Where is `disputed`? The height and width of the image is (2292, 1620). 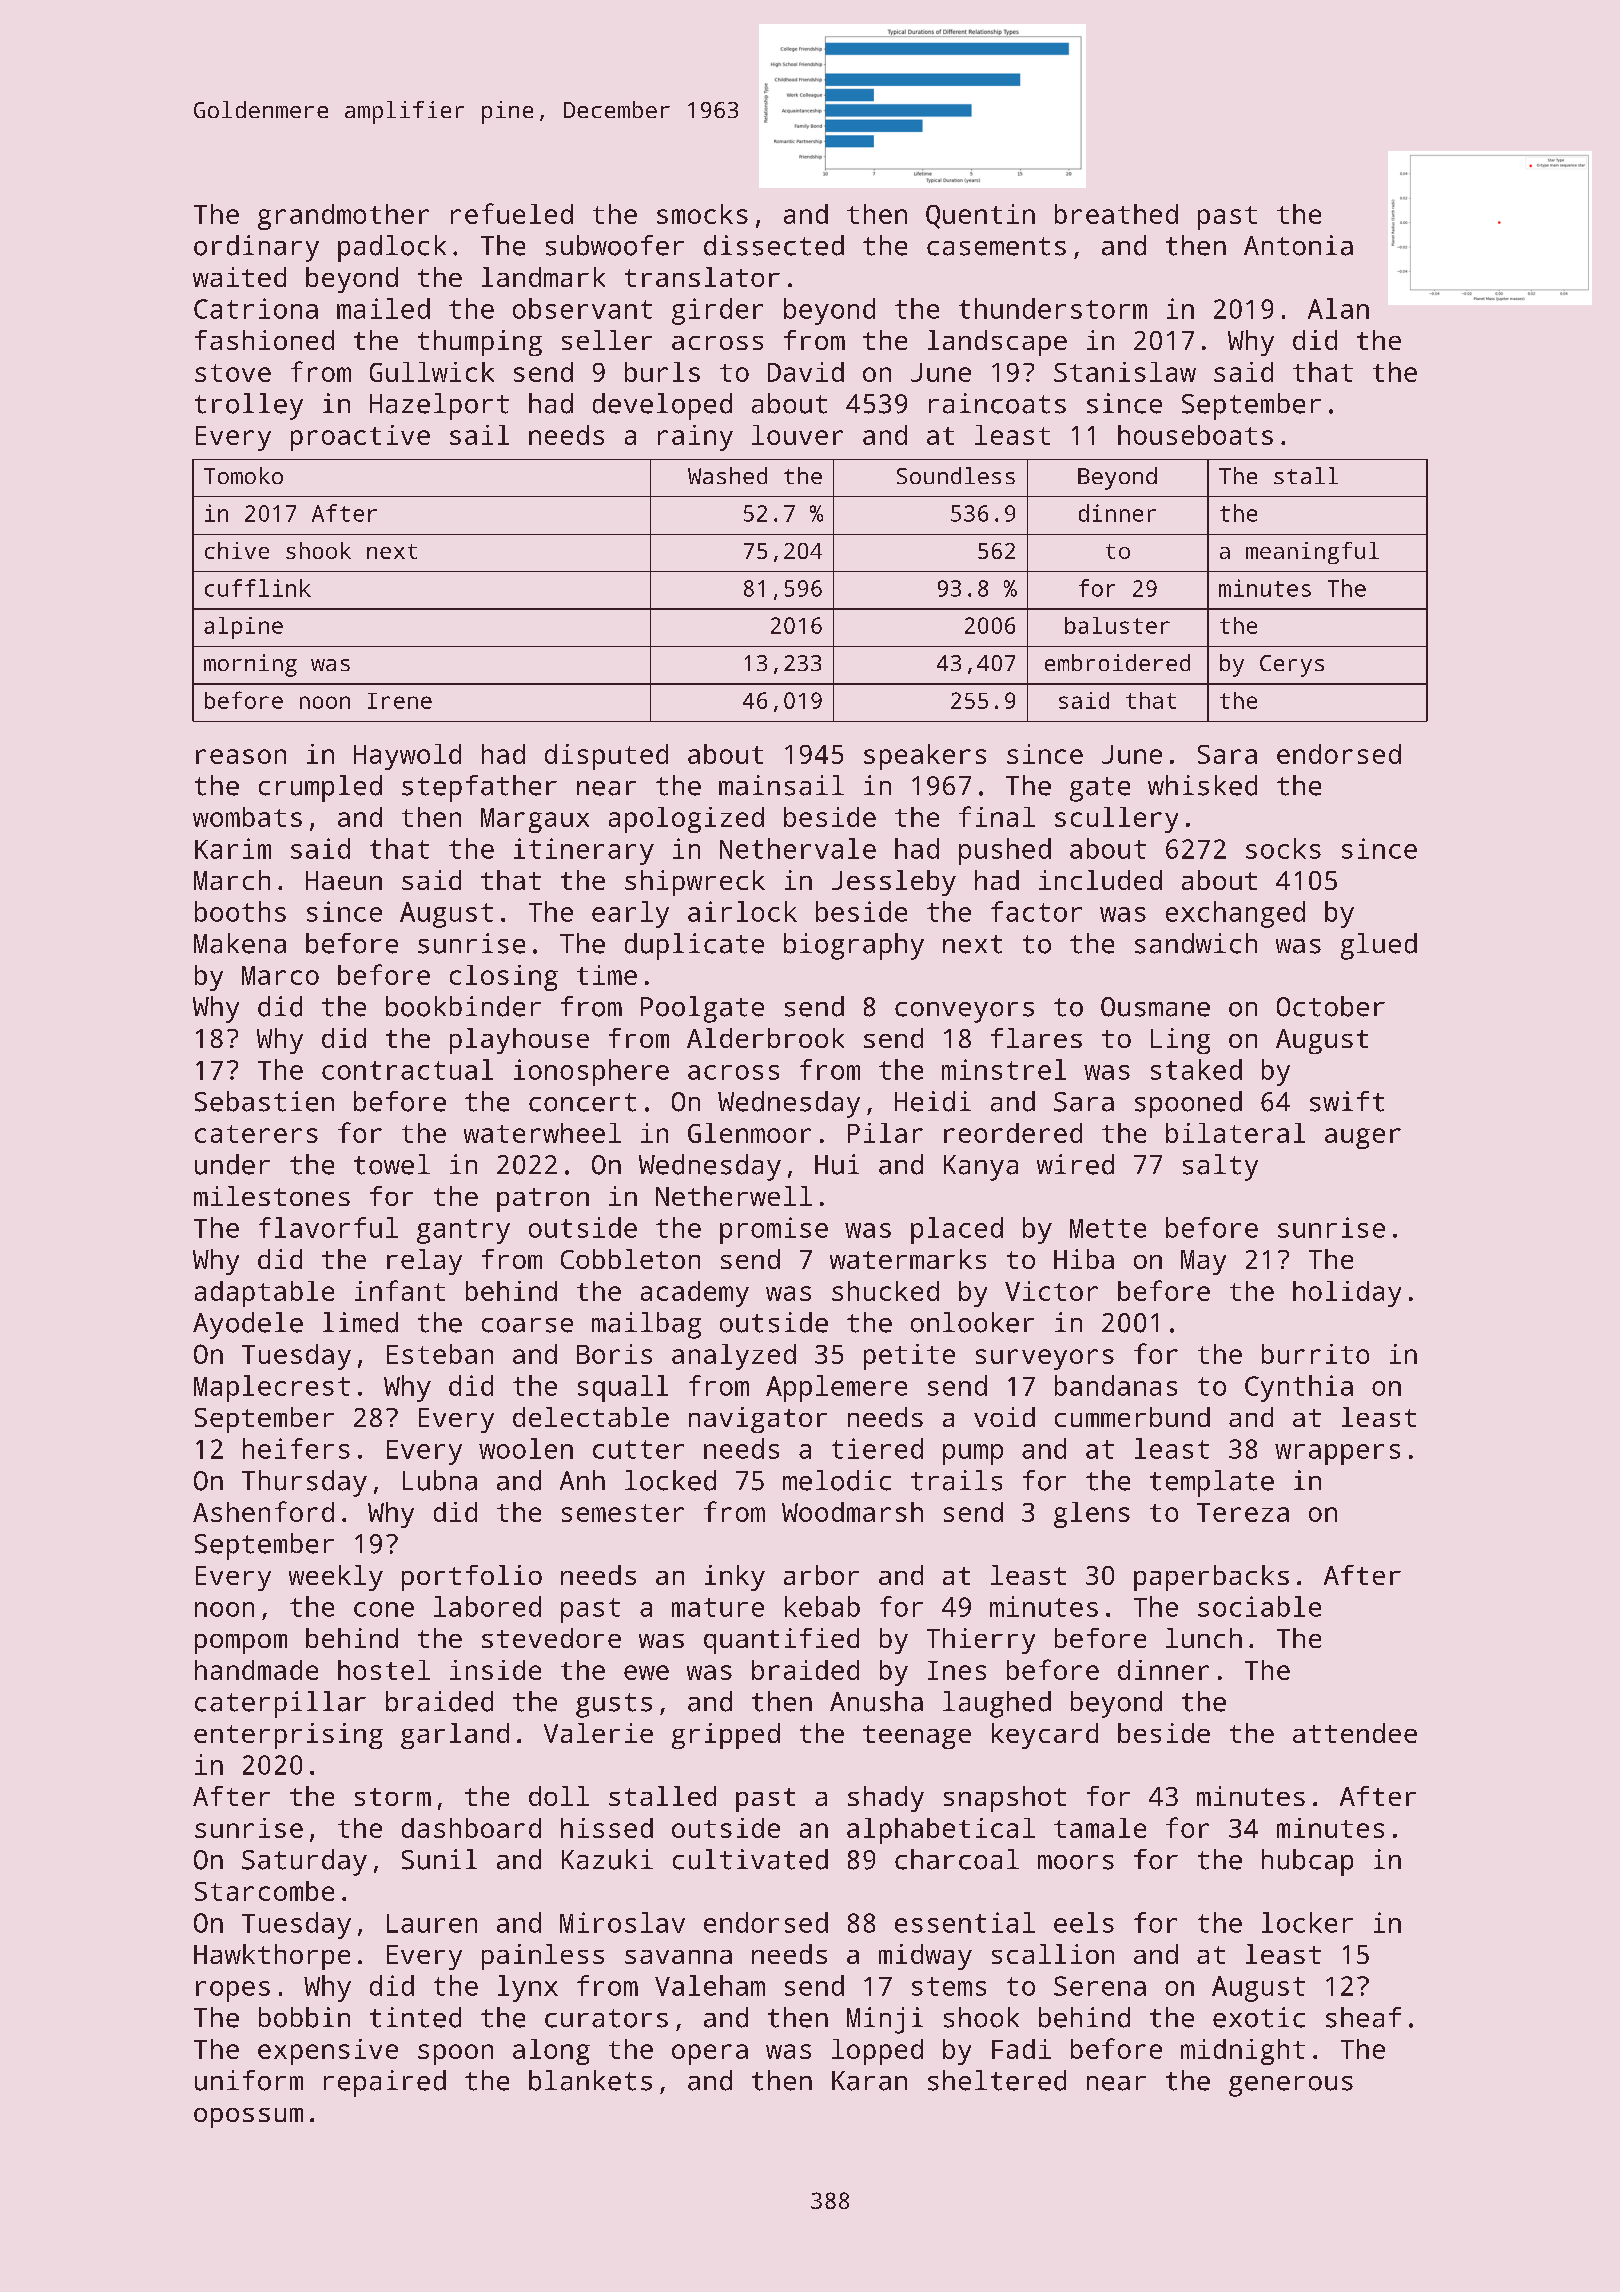
disputed is located at coordinates (606, 757).
